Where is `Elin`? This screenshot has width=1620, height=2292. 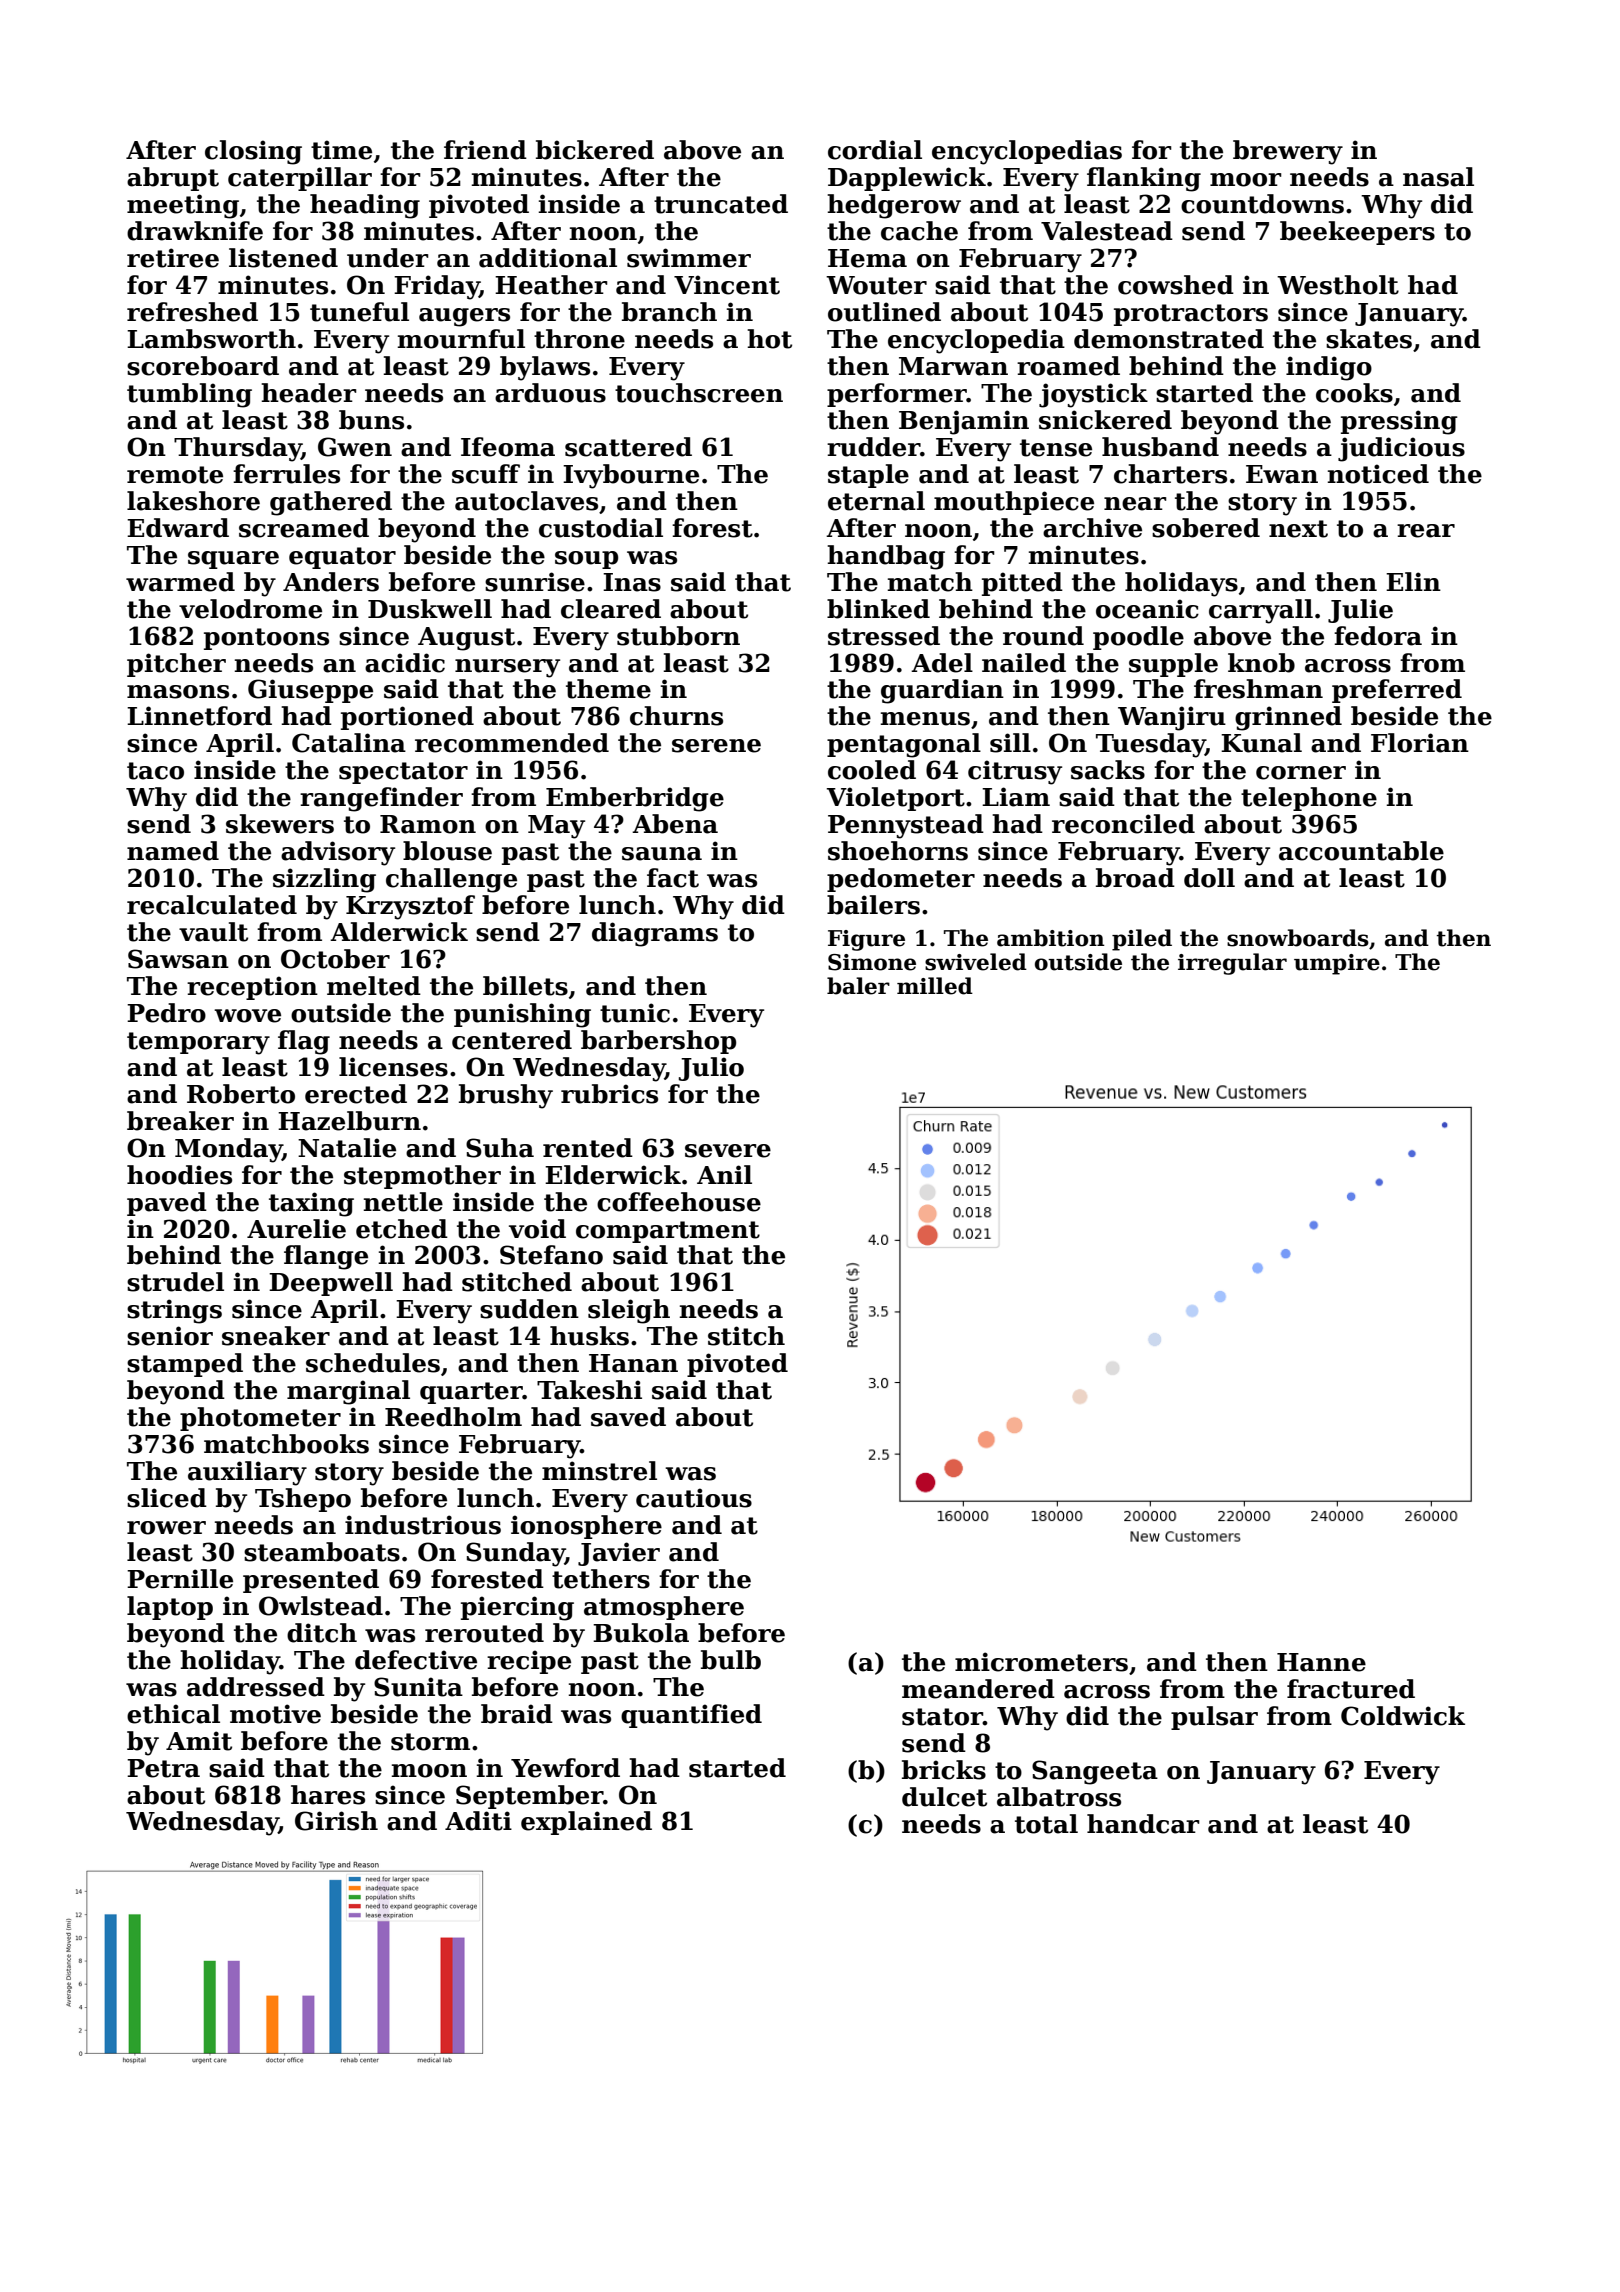
Elin is located at coordinates (1413, 581).
